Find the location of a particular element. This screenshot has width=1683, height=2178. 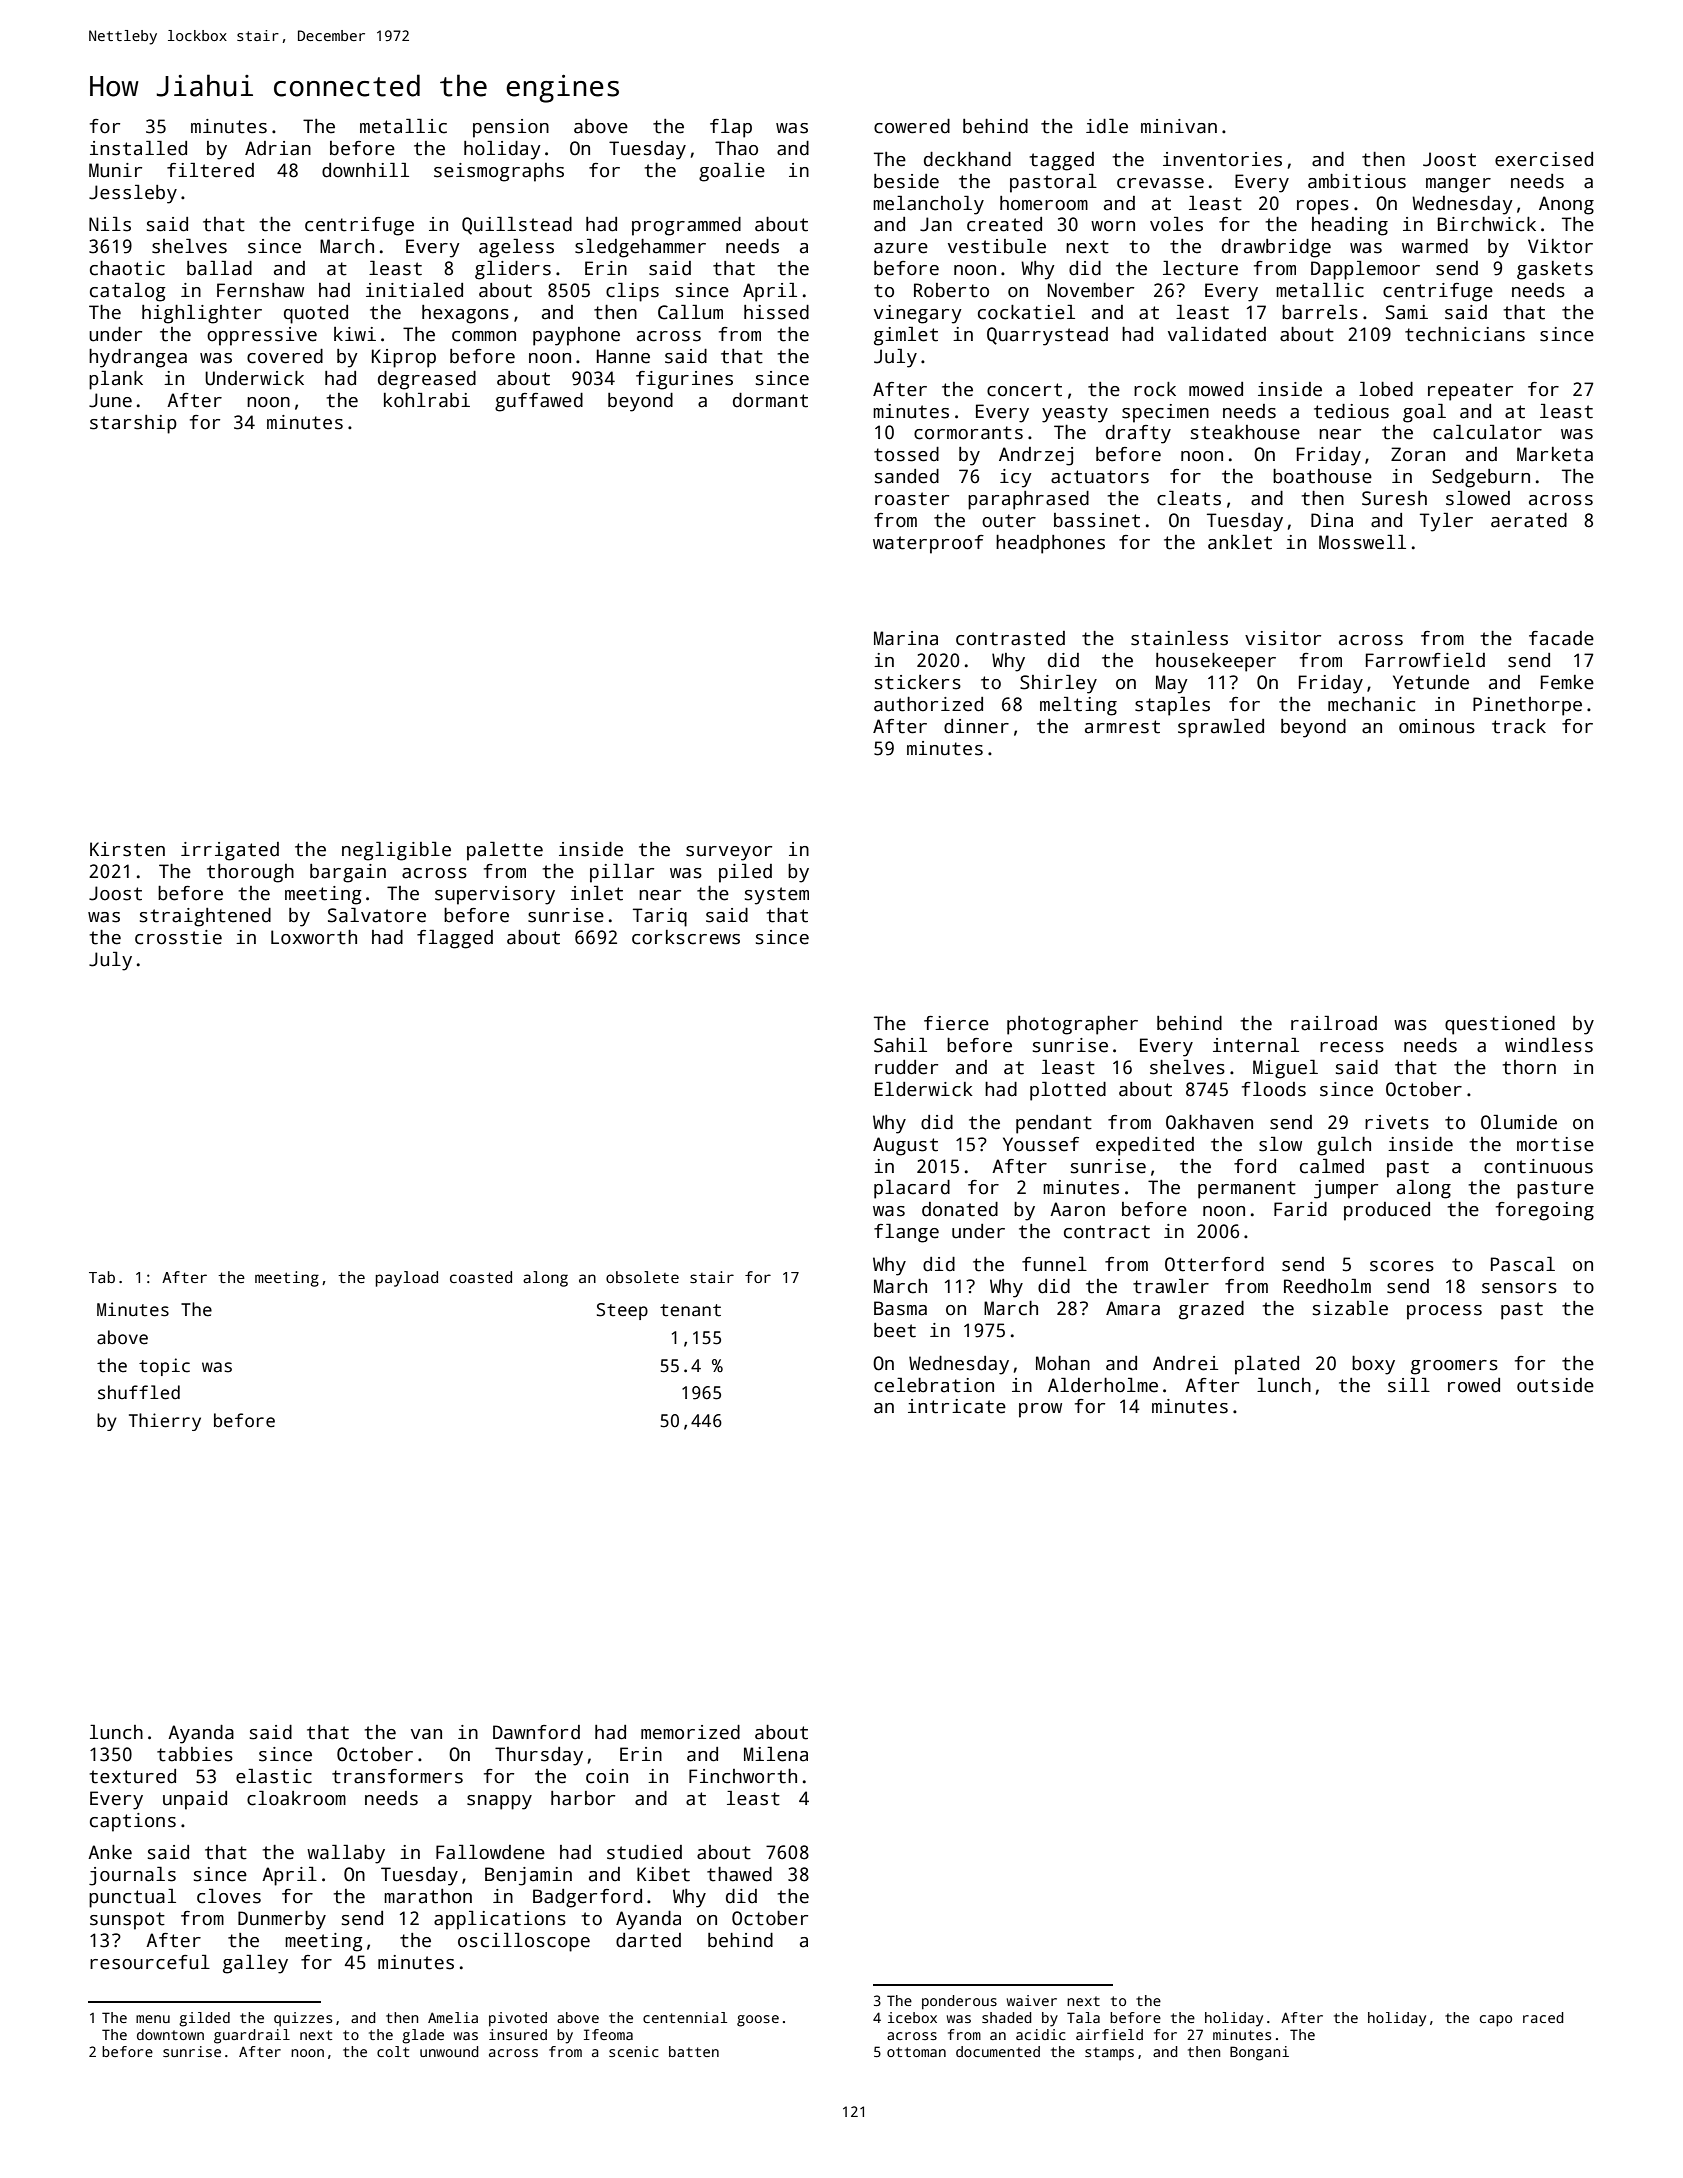

marathon is located at coordinates (428, 1896).
